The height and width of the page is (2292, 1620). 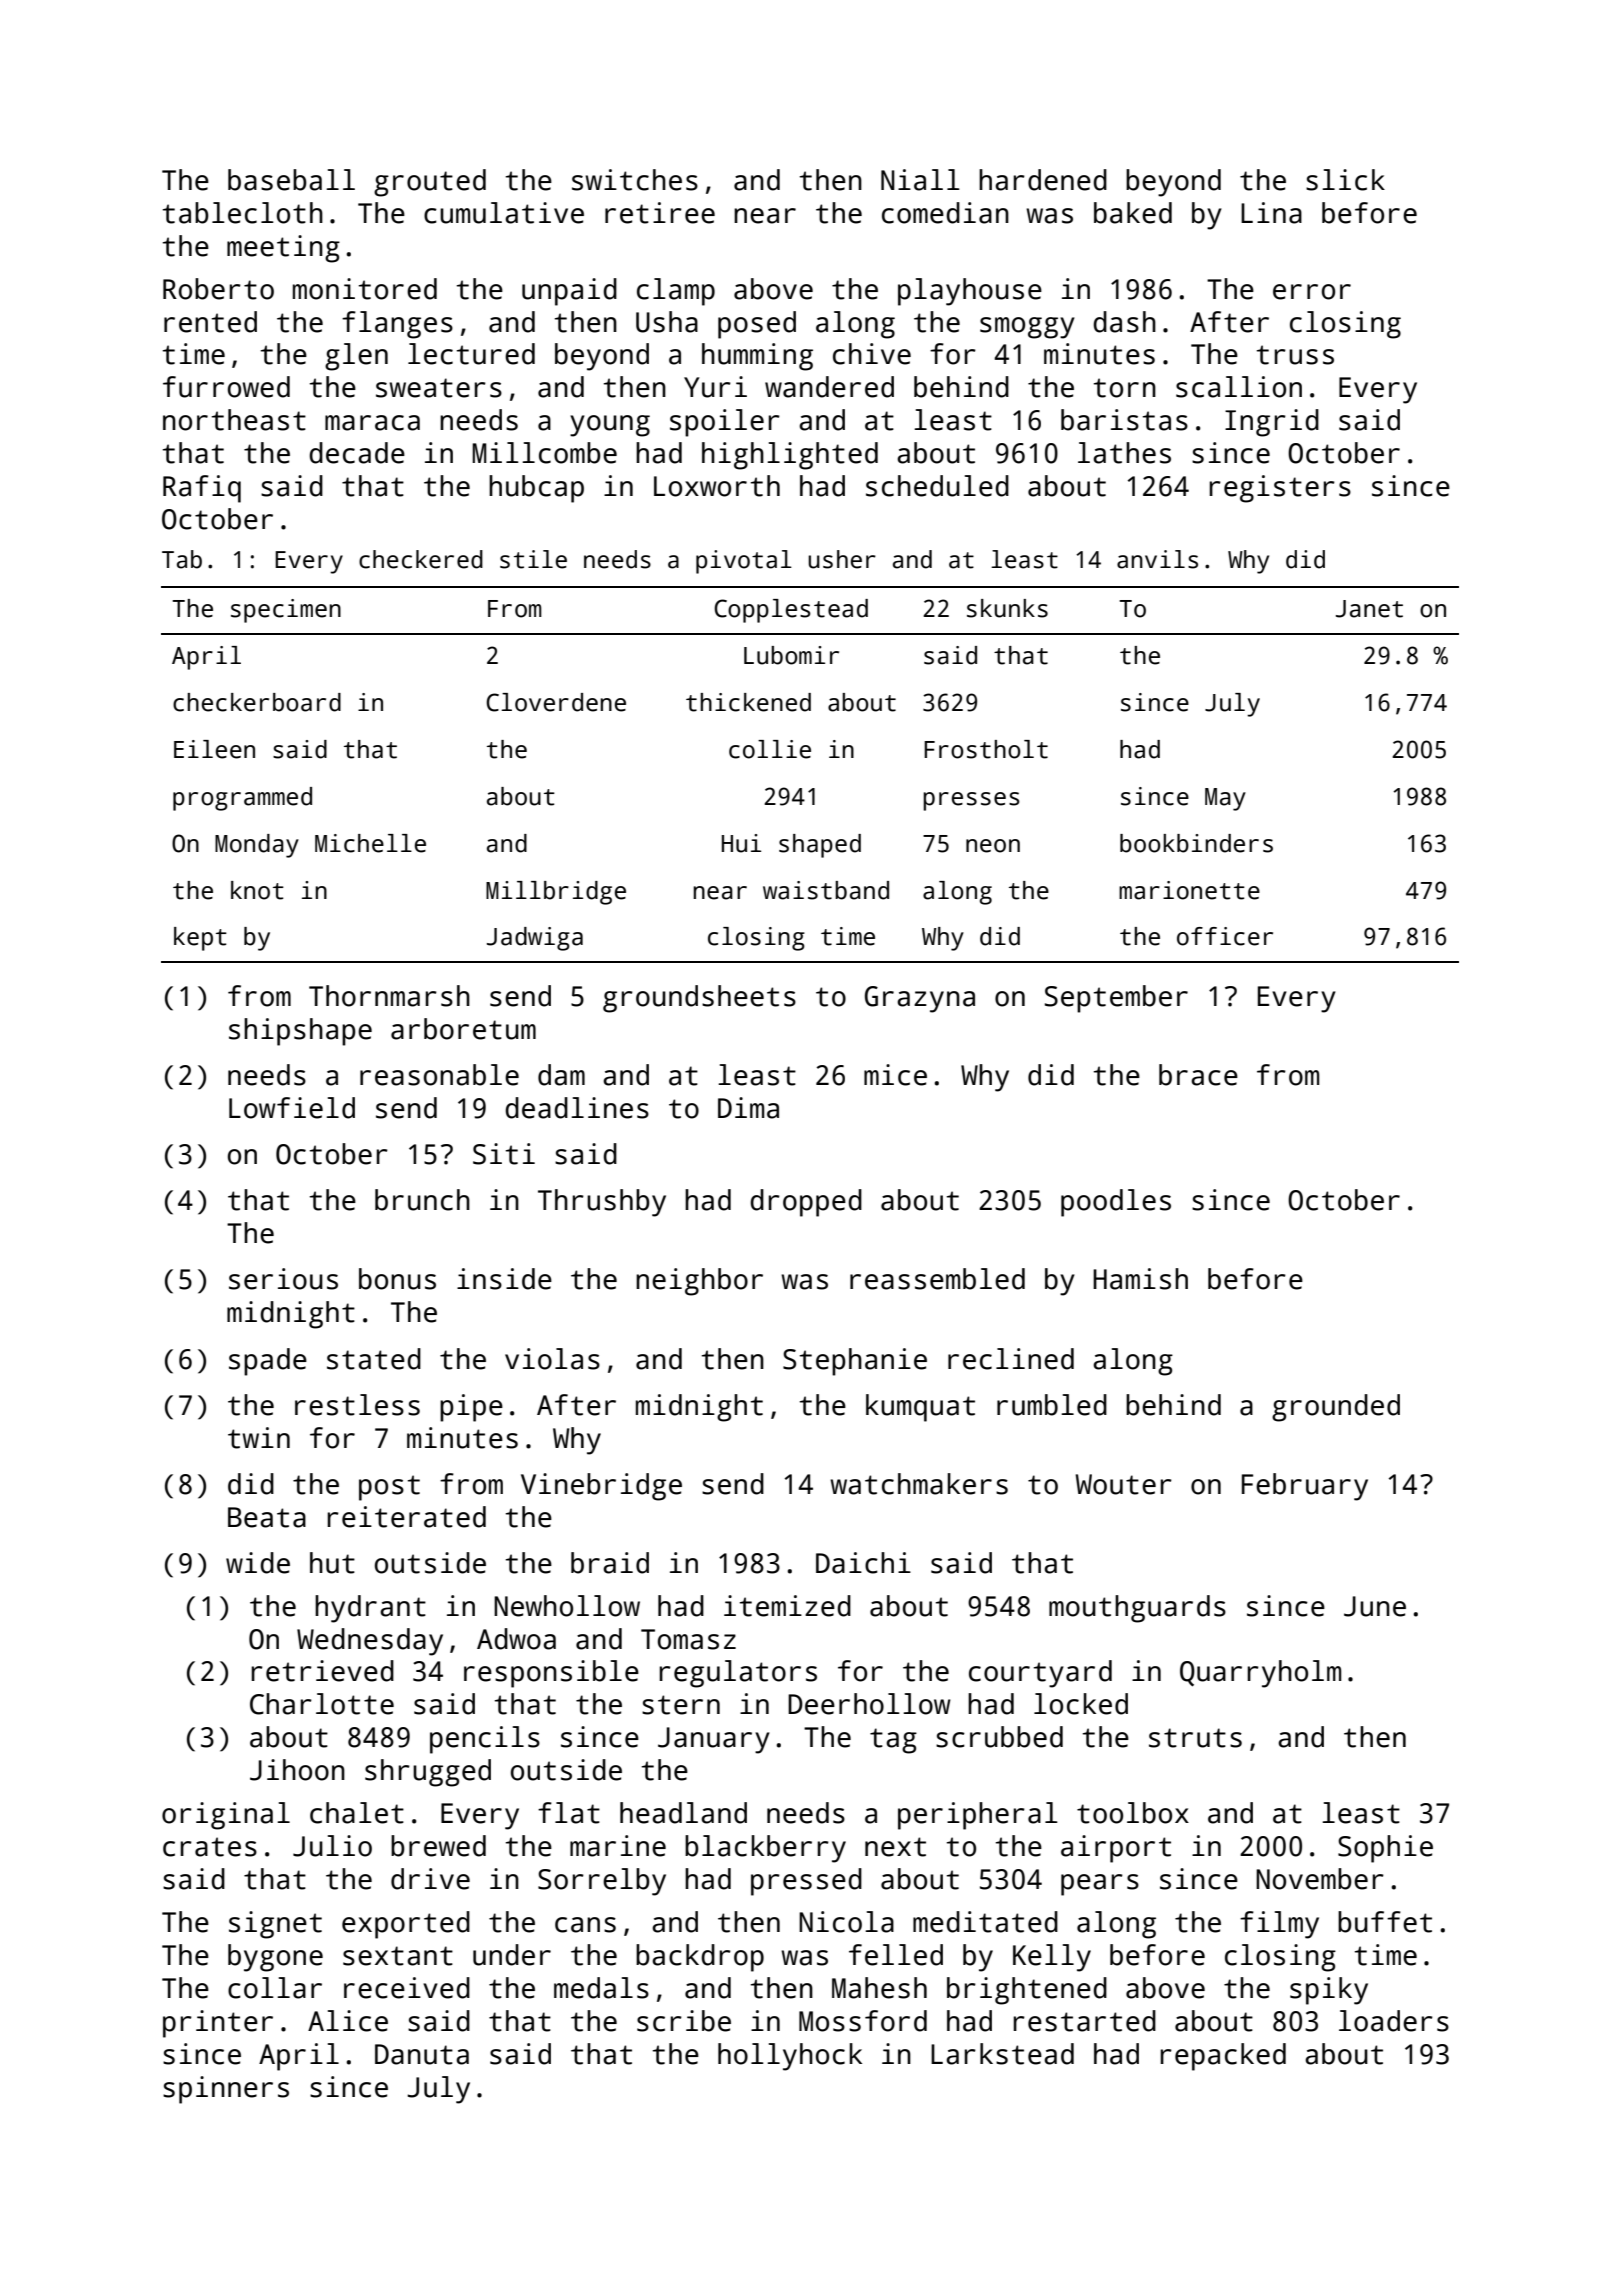 I want to click on Deerhollow, so click(x=869, y=1704).
